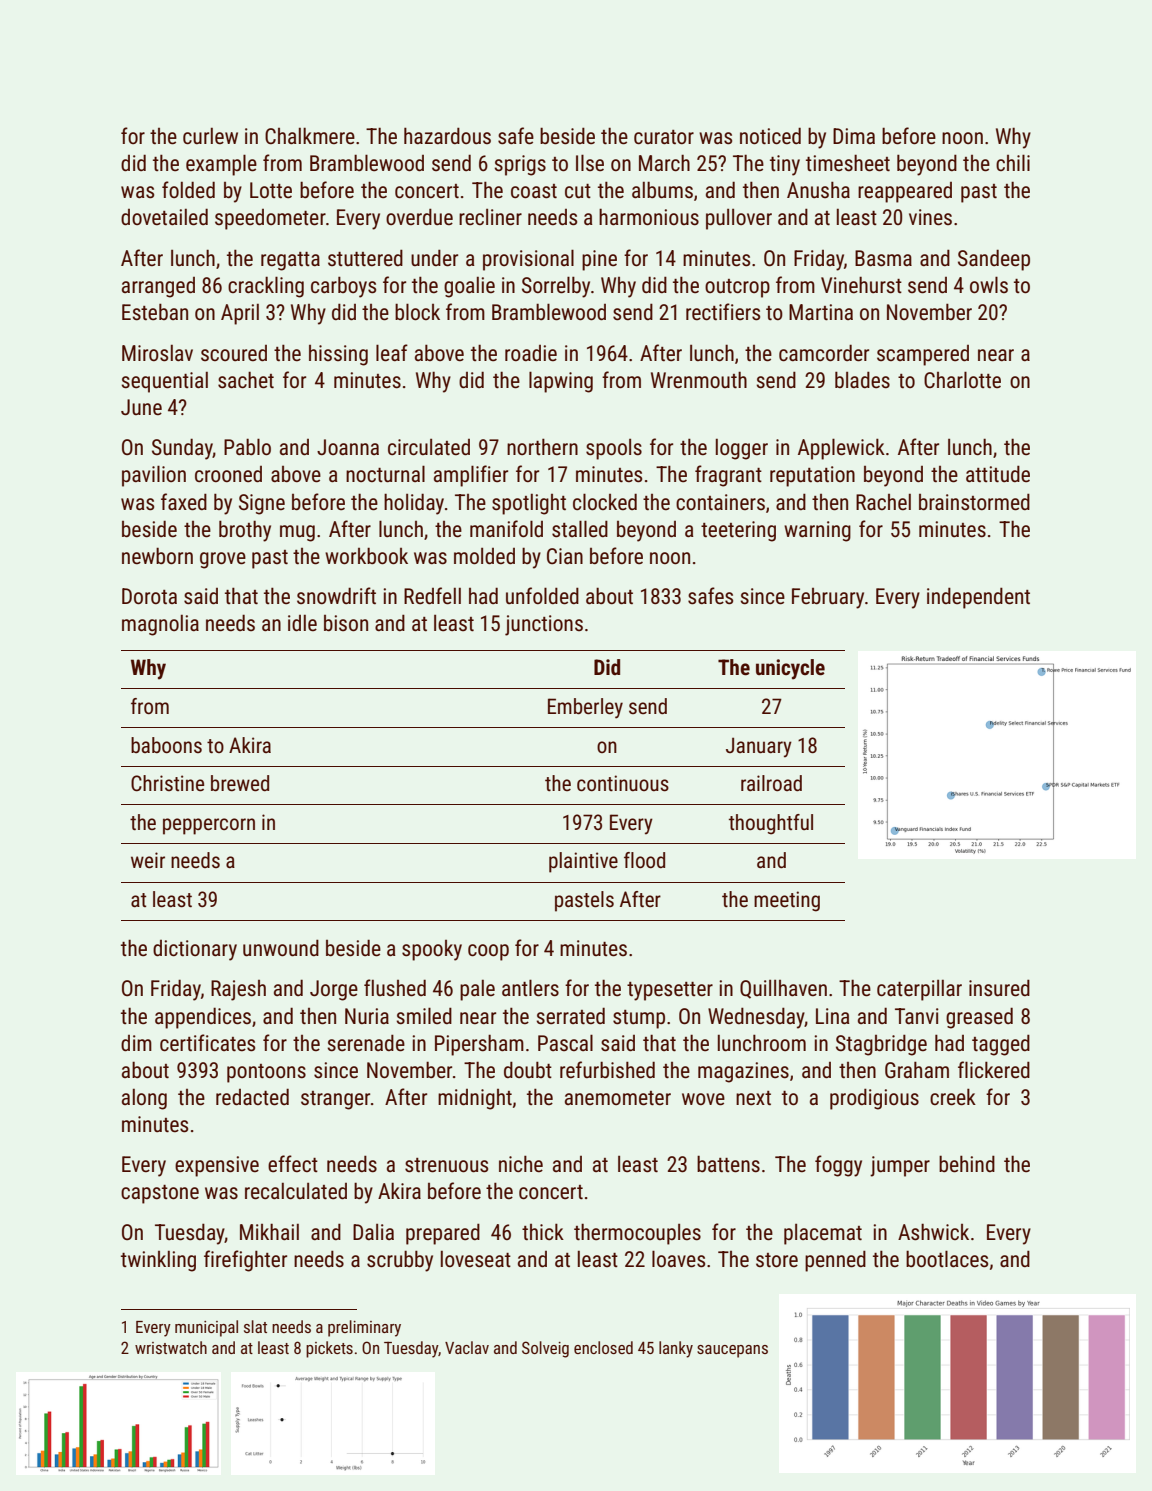 This document has width=1152, height=1491. I want to click on next, so click(753, 1098).
